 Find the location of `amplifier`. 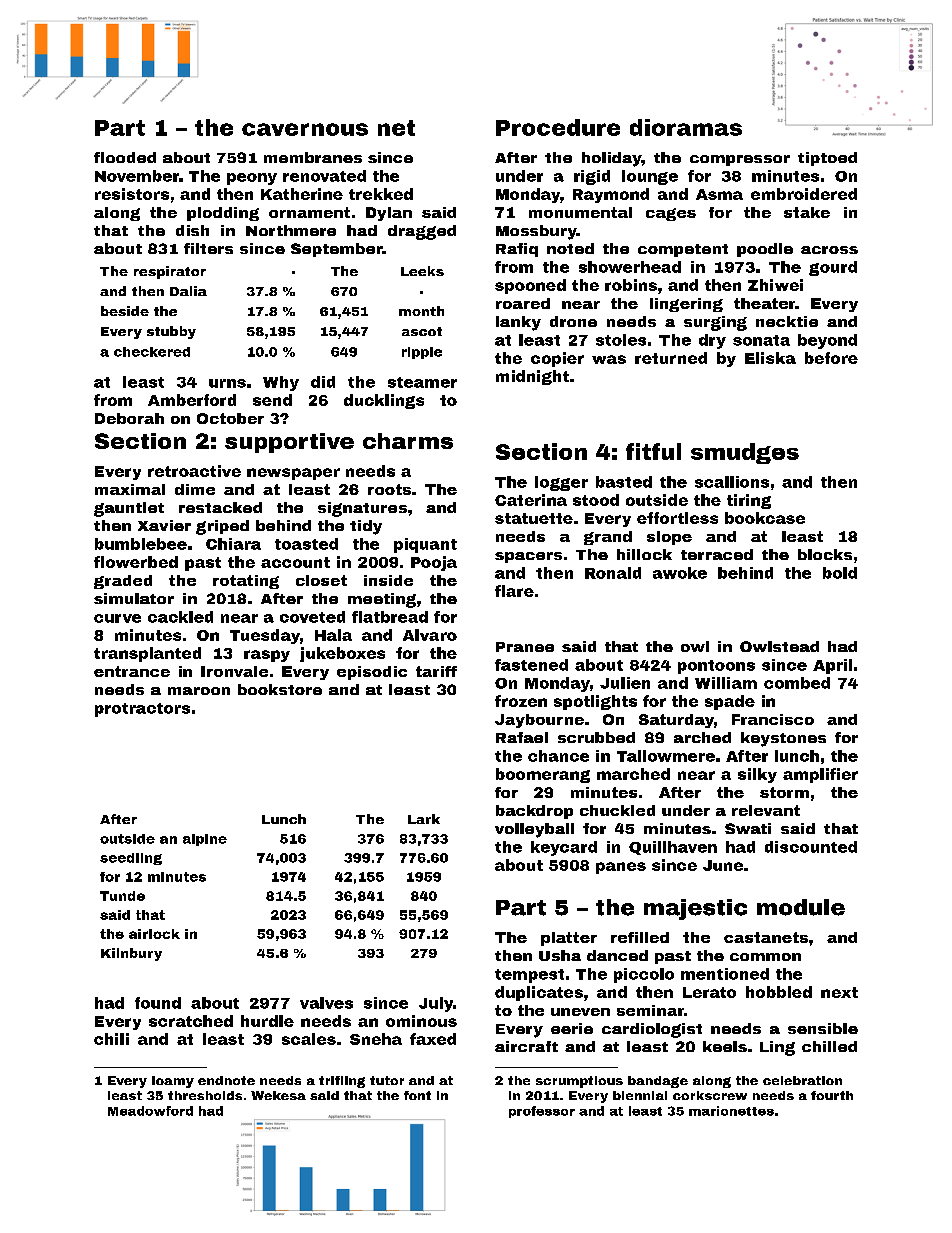

amplifier is located at coordinates (820, 775).
